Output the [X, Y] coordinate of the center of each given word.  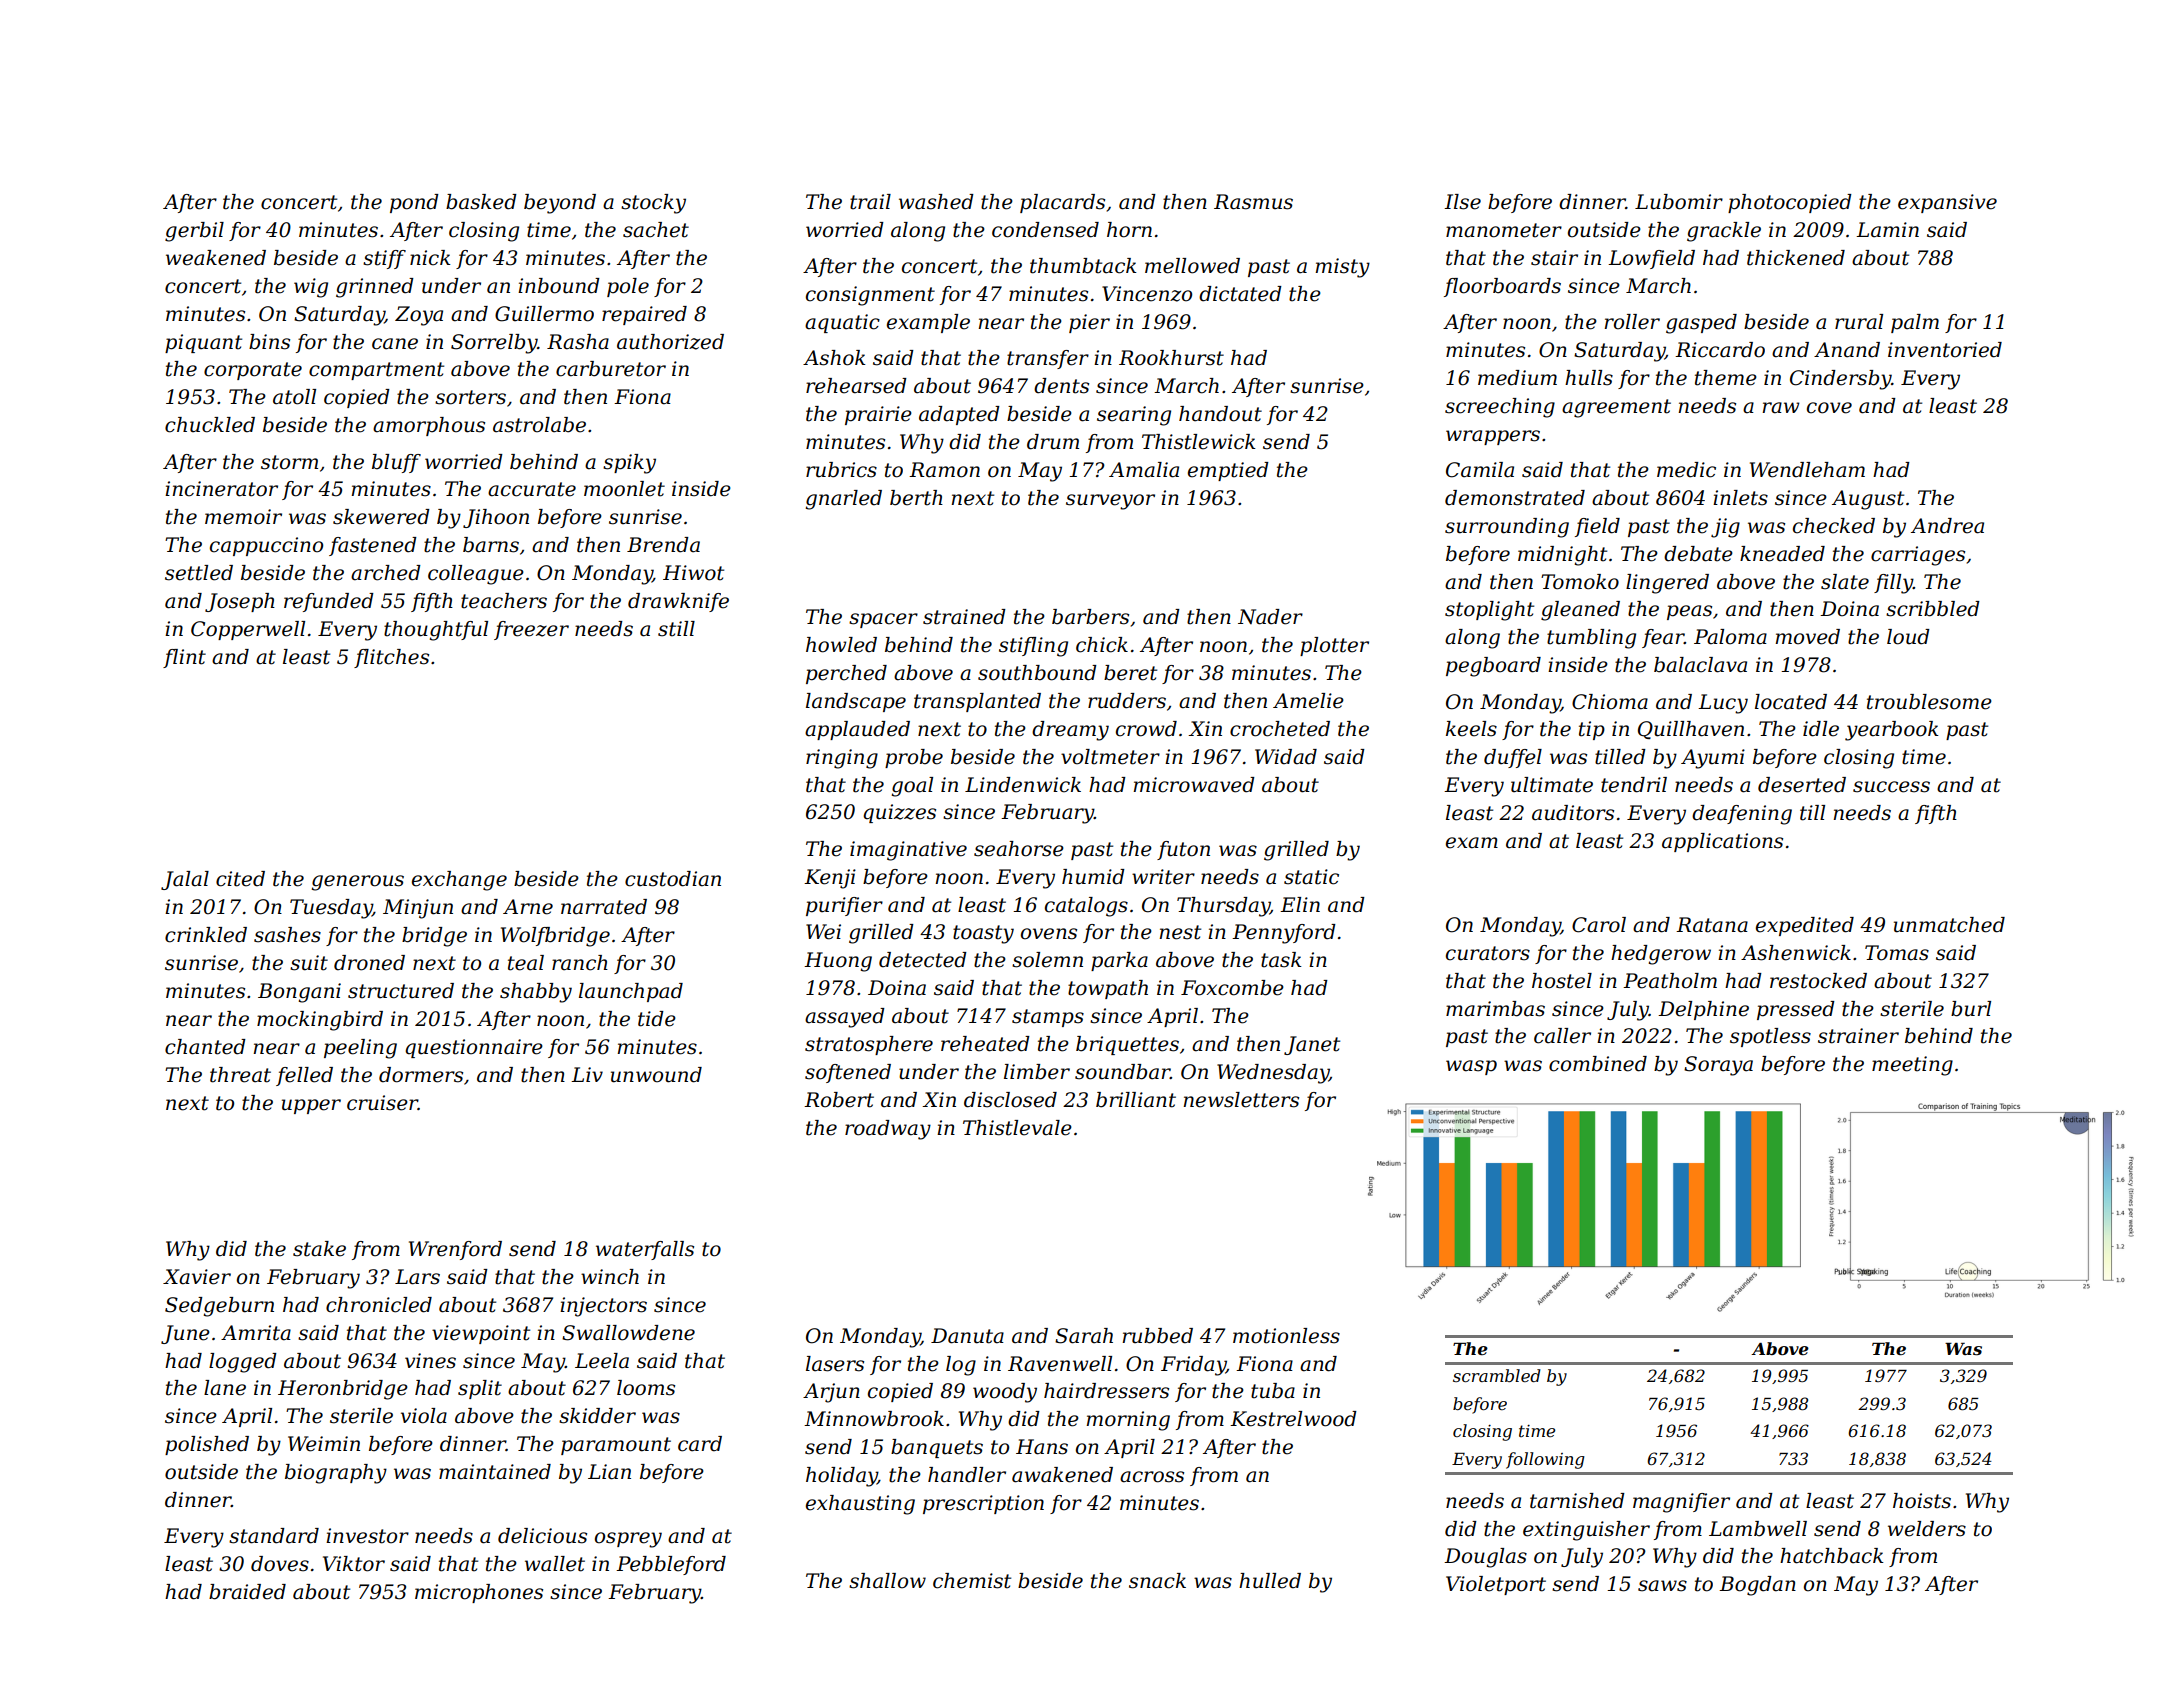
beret [1130, 673]
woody [1005, 1393]
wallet [555, 1564]
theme [1726, 378]
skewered [381, 517]
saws [1662, 1586]
